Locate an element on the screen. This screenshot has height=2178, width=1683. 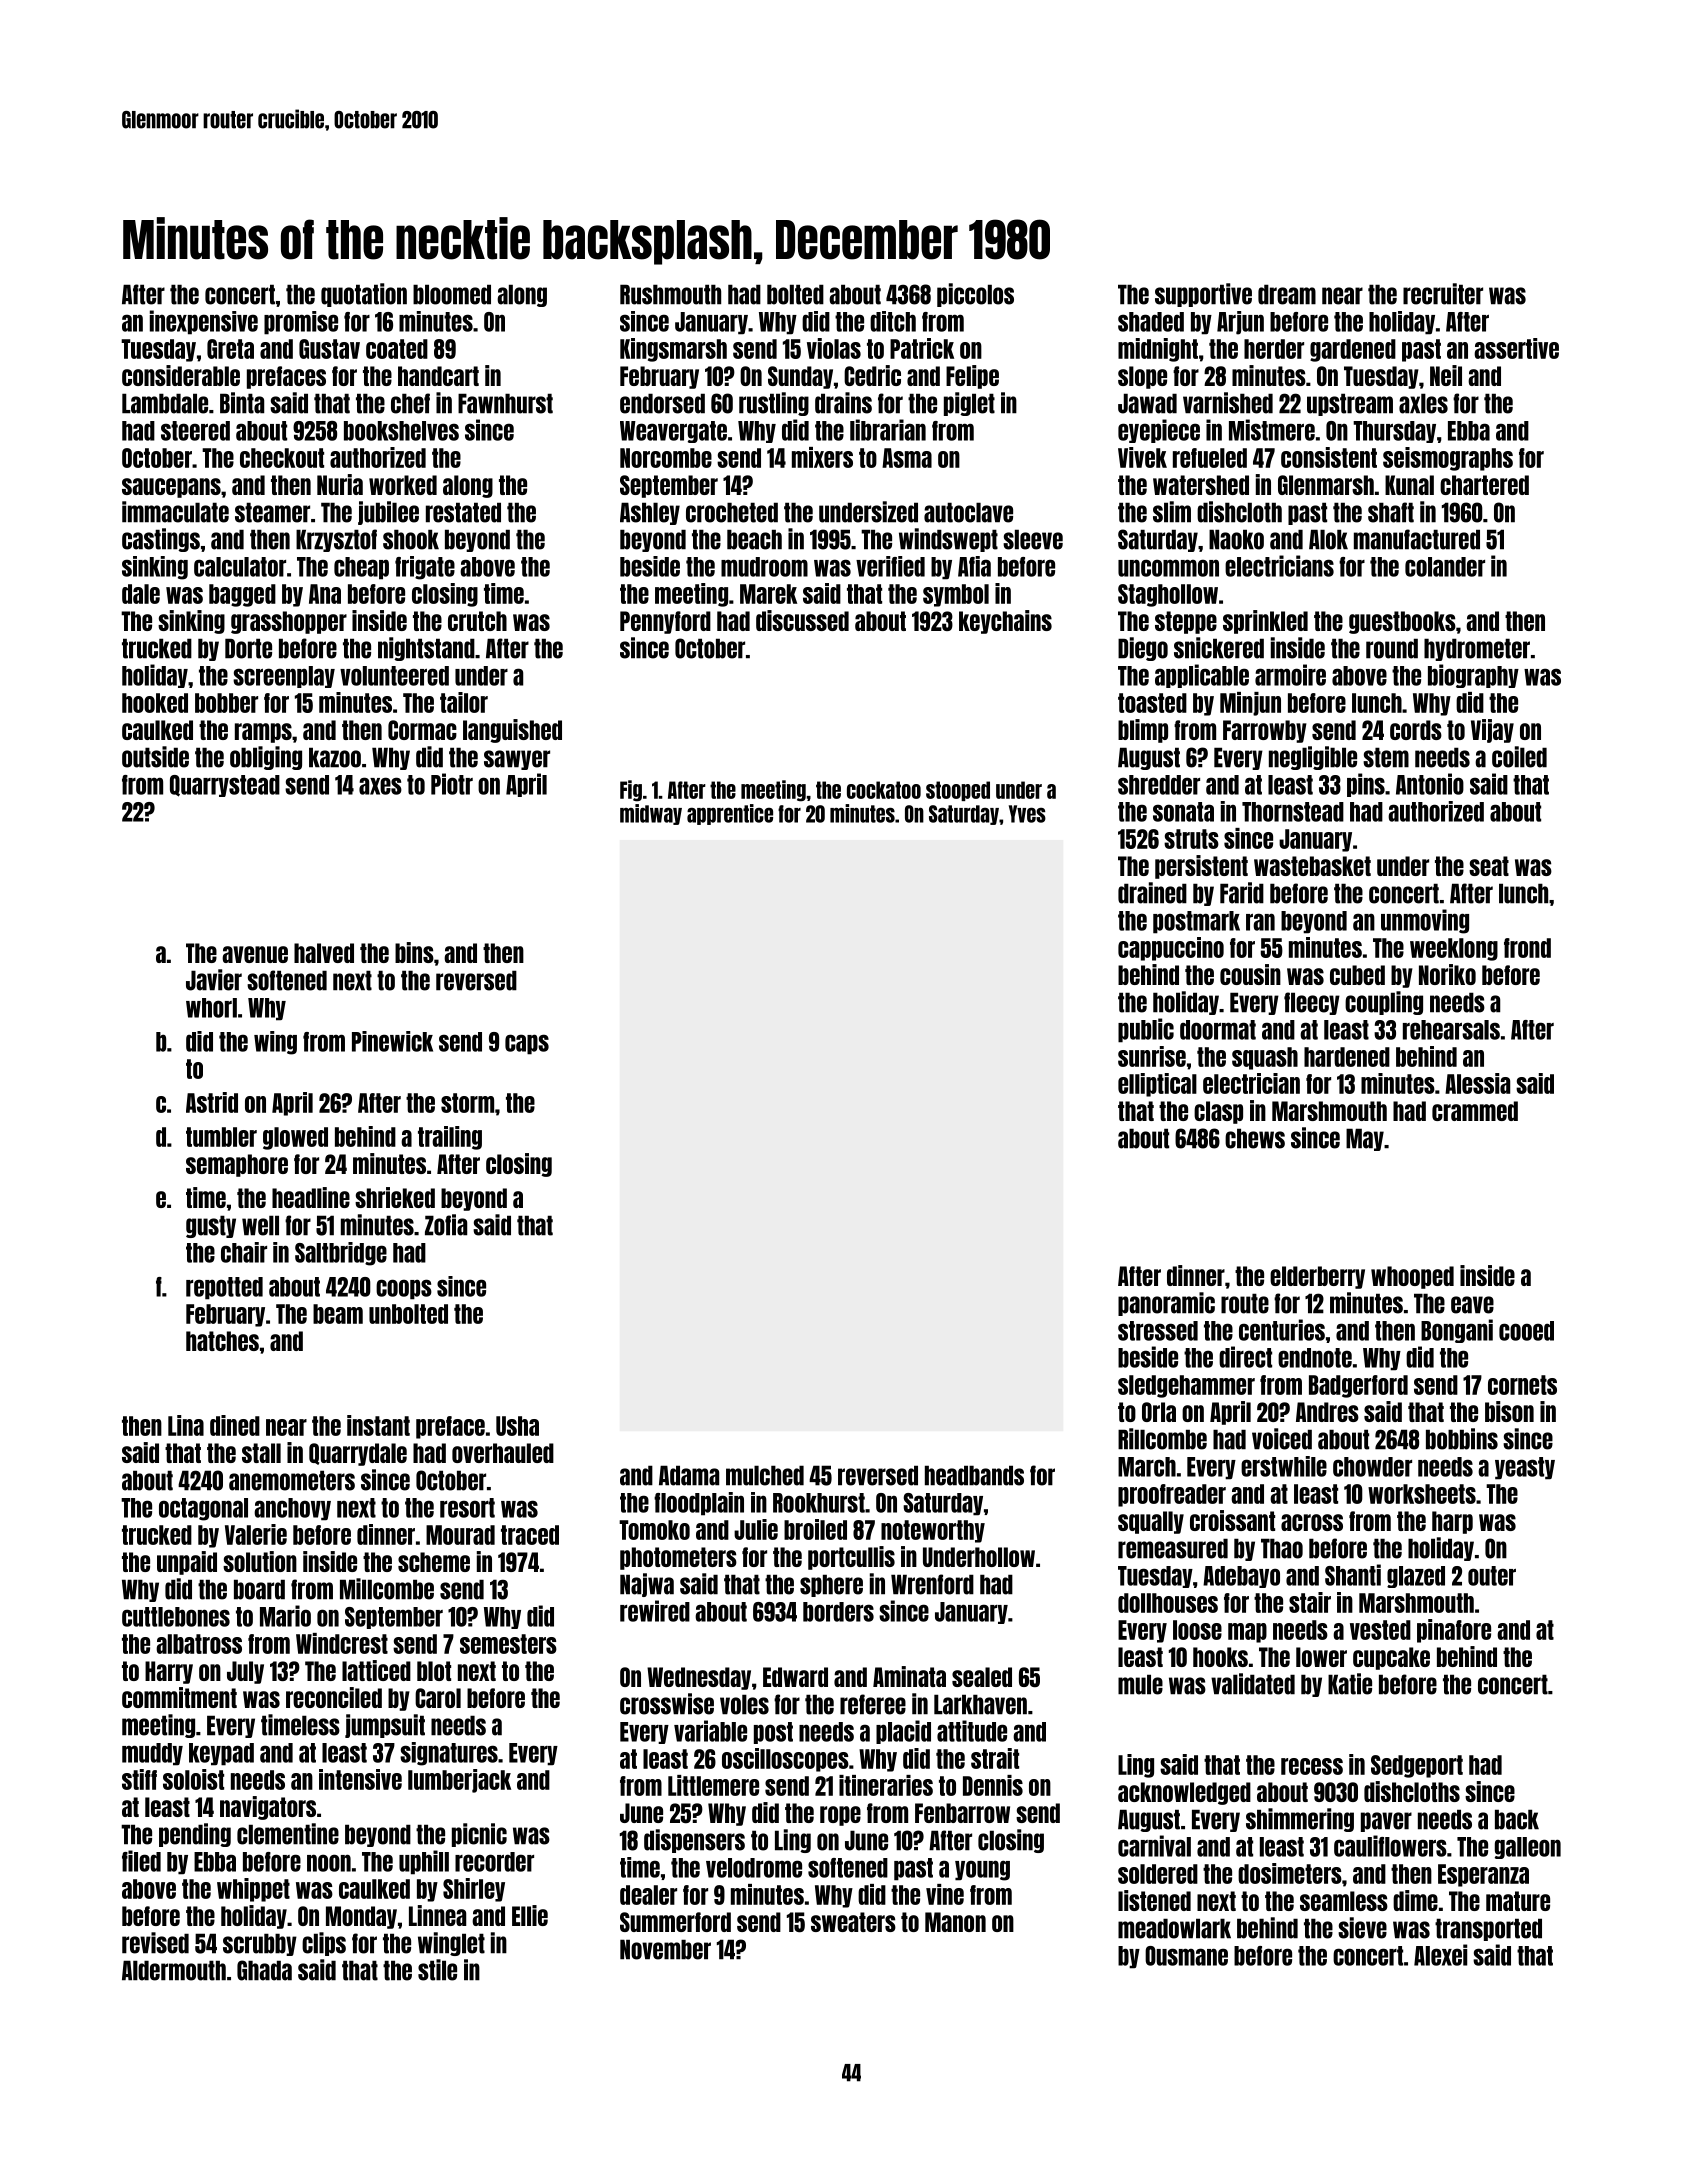
Manon is located at coordinates (955, 1922).
